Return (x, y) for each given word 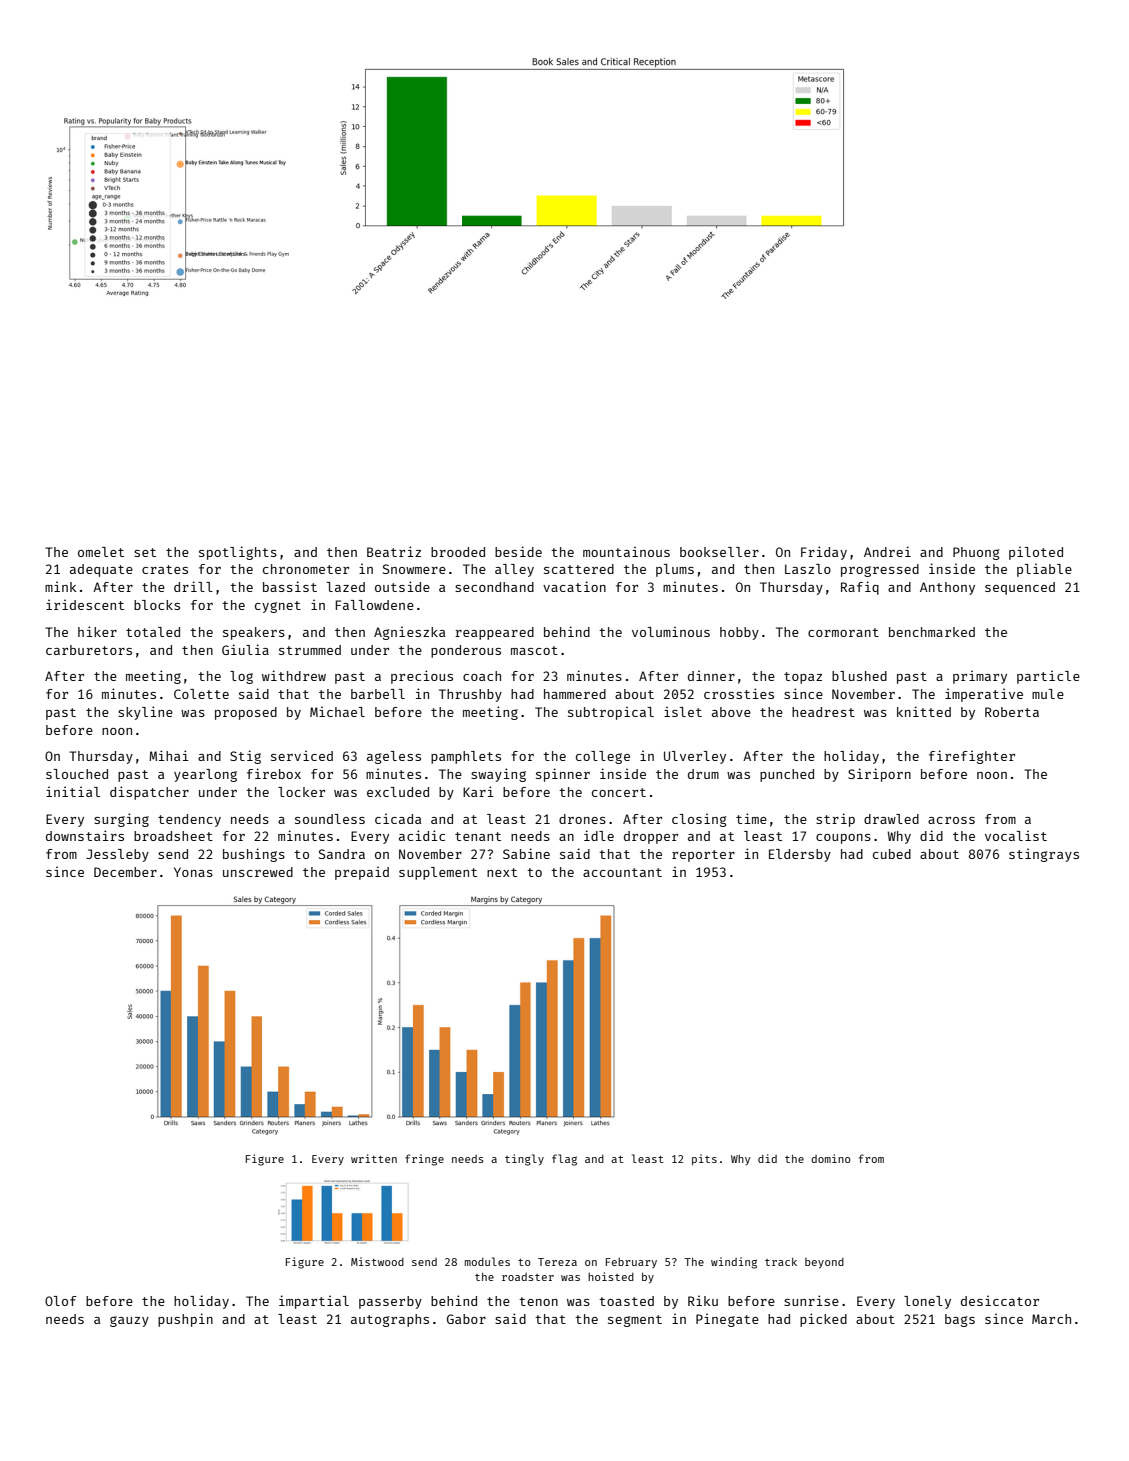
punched (787, 775)
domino (831, 1158)
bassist (290, 586)
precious (422, 677)
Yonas (193, 872)
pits (704, 1159)
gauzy (129, 1321)
